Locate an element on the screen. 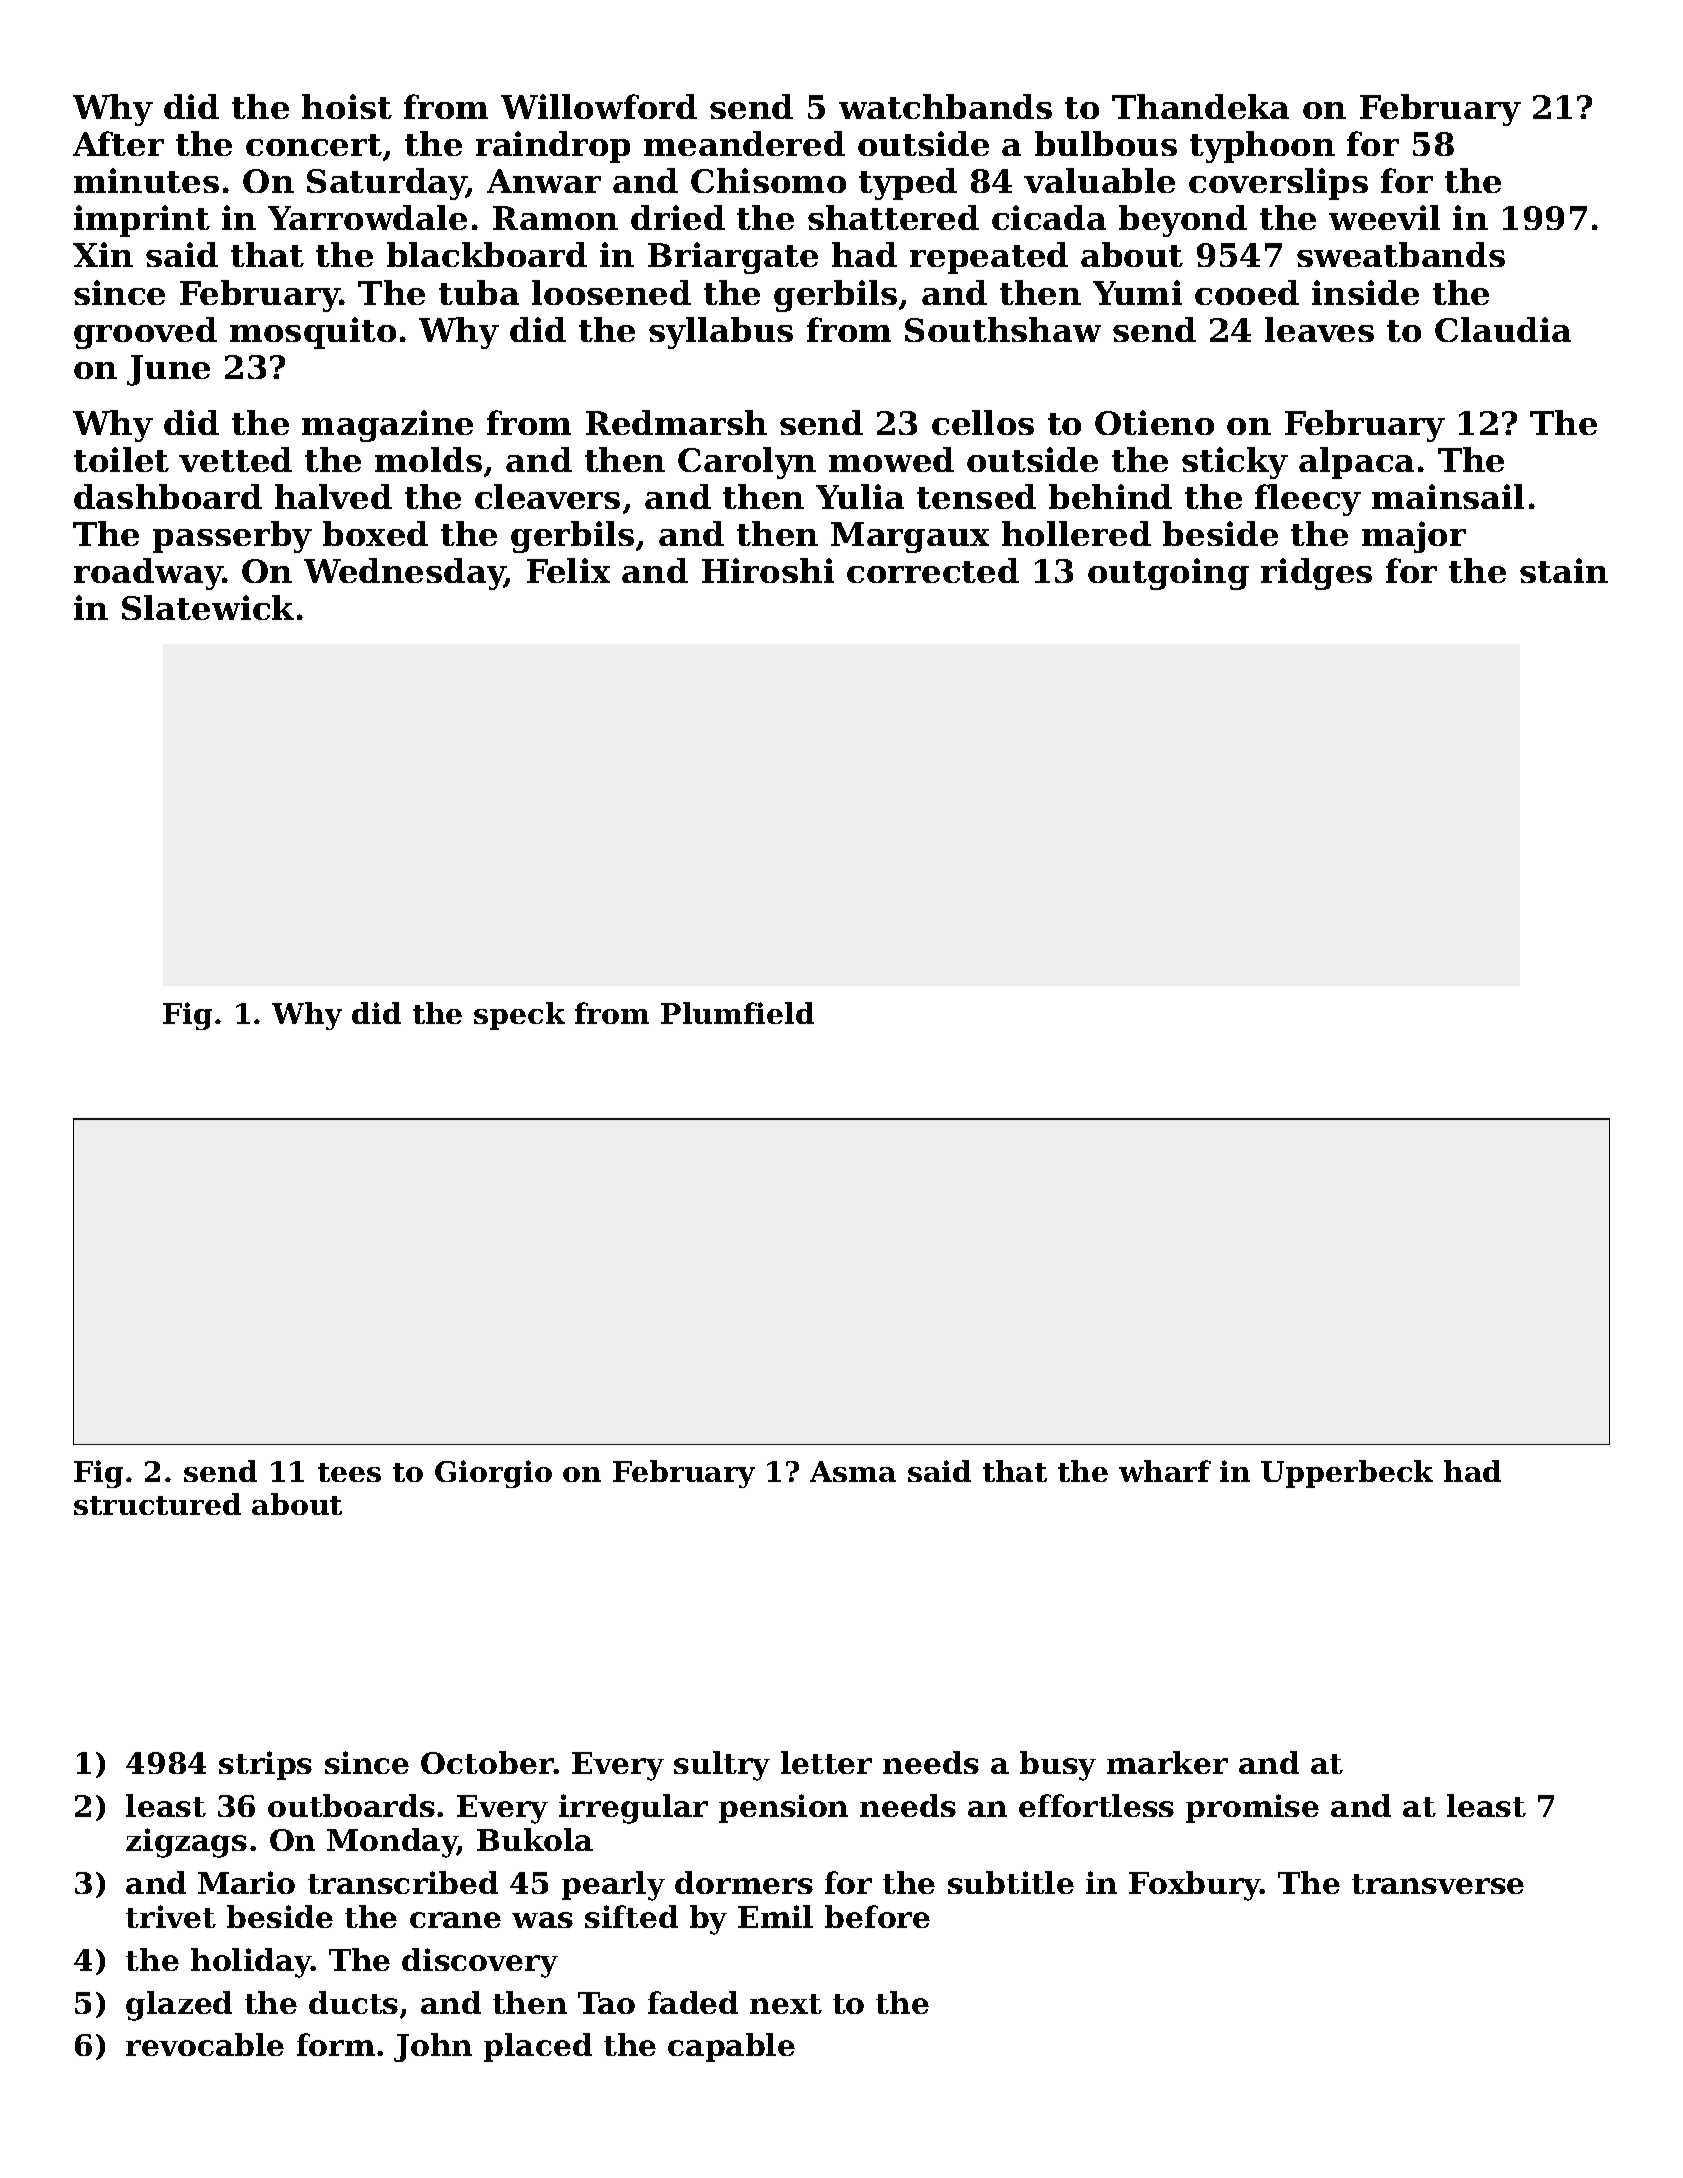 This screenshot has height=2178, width=1683. alpaca is located at coordinates (1356, 463).
